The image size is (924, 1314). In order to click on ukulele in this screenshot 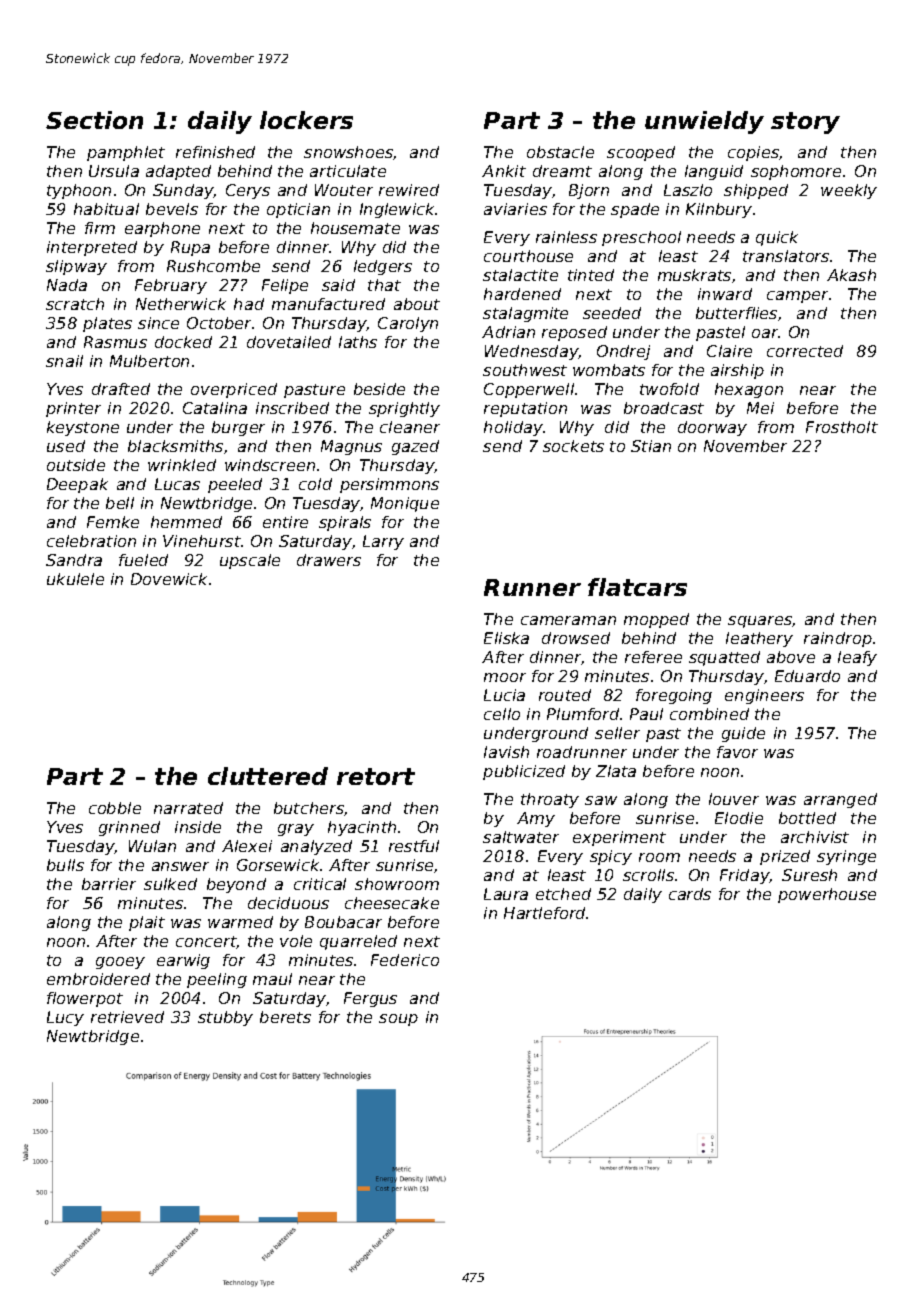, I will do `click(75, 579)`.
